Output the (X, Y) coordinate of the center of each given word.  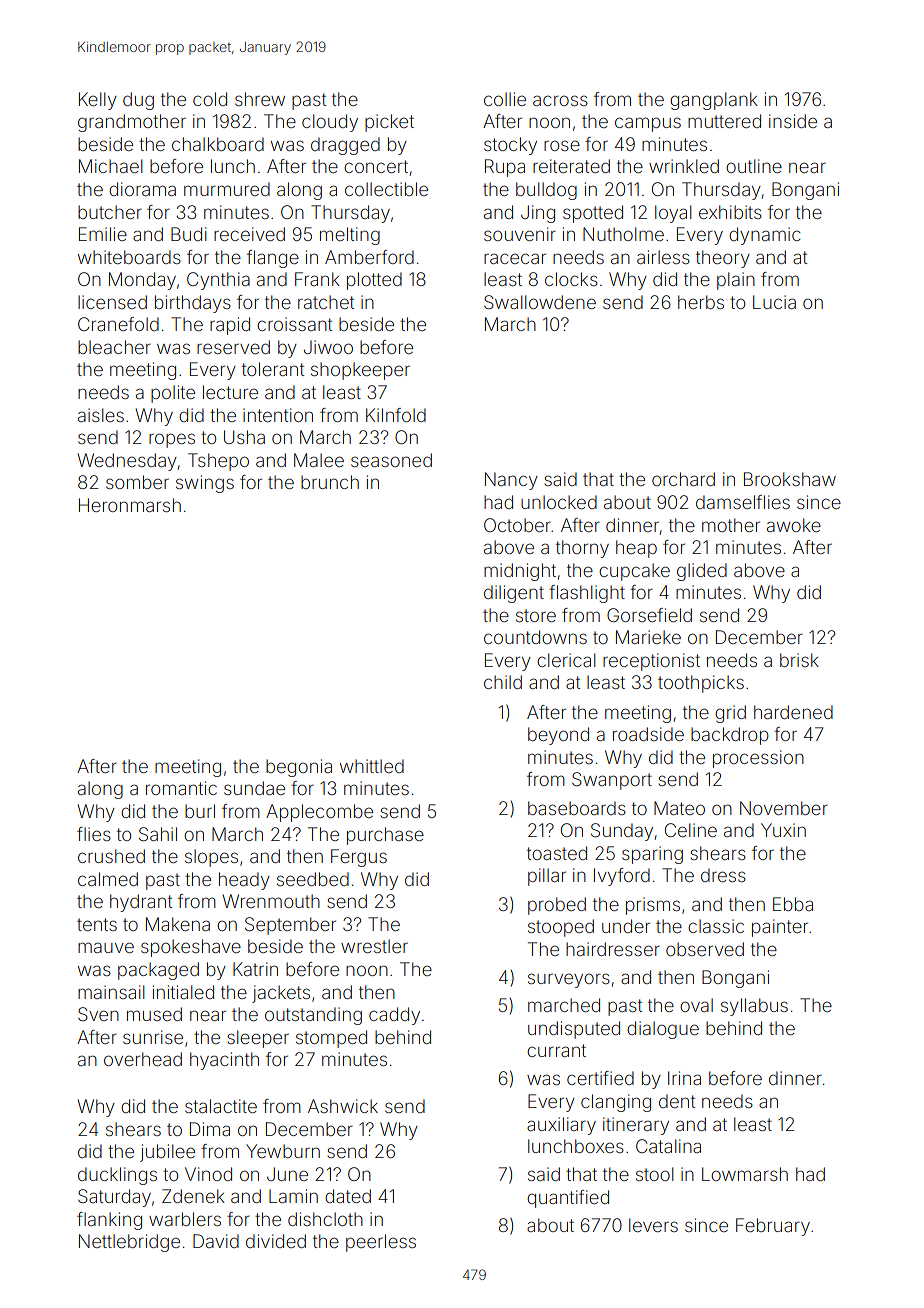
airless (663, 257)
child (503, 682)
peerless (381, 1243)
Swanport (612, 781)
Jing (538, 214)
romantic (181, 788)
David (216, 1241)
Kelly (98, 101)
